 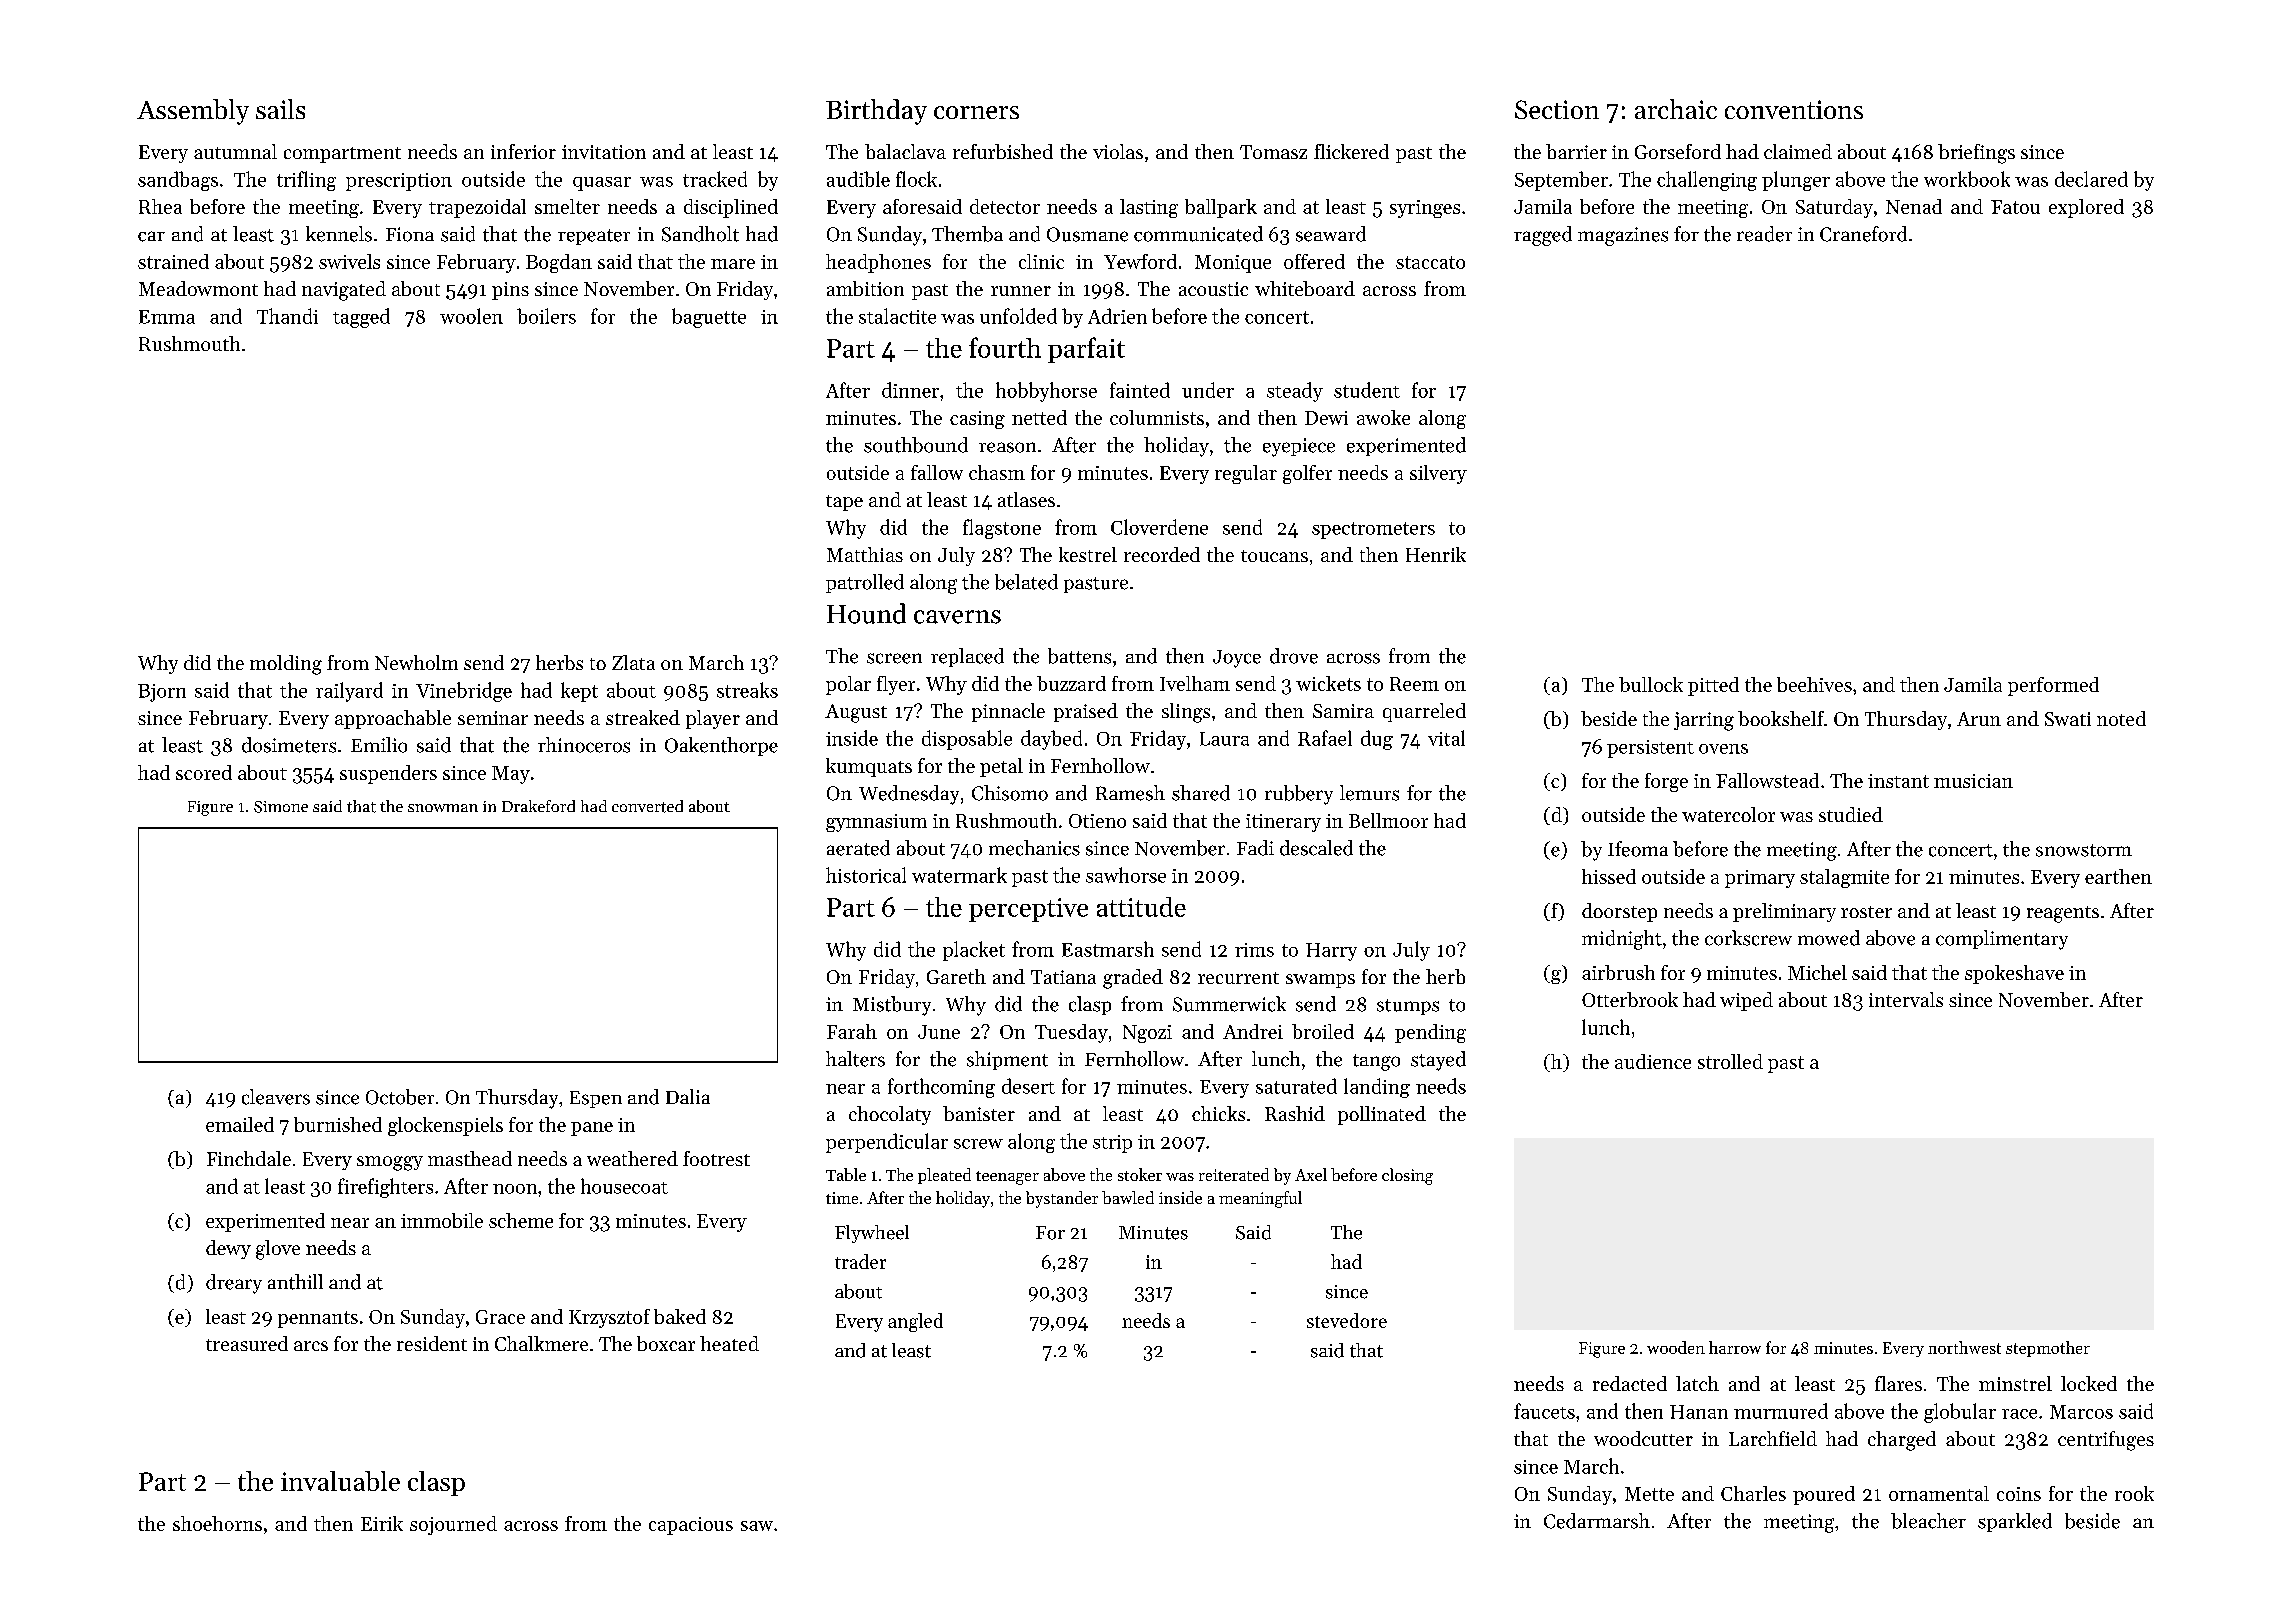 What do you see at coordinates (1676, 109) in the screenshot?
I see `archaic` at bounding box center [1676, 109].
